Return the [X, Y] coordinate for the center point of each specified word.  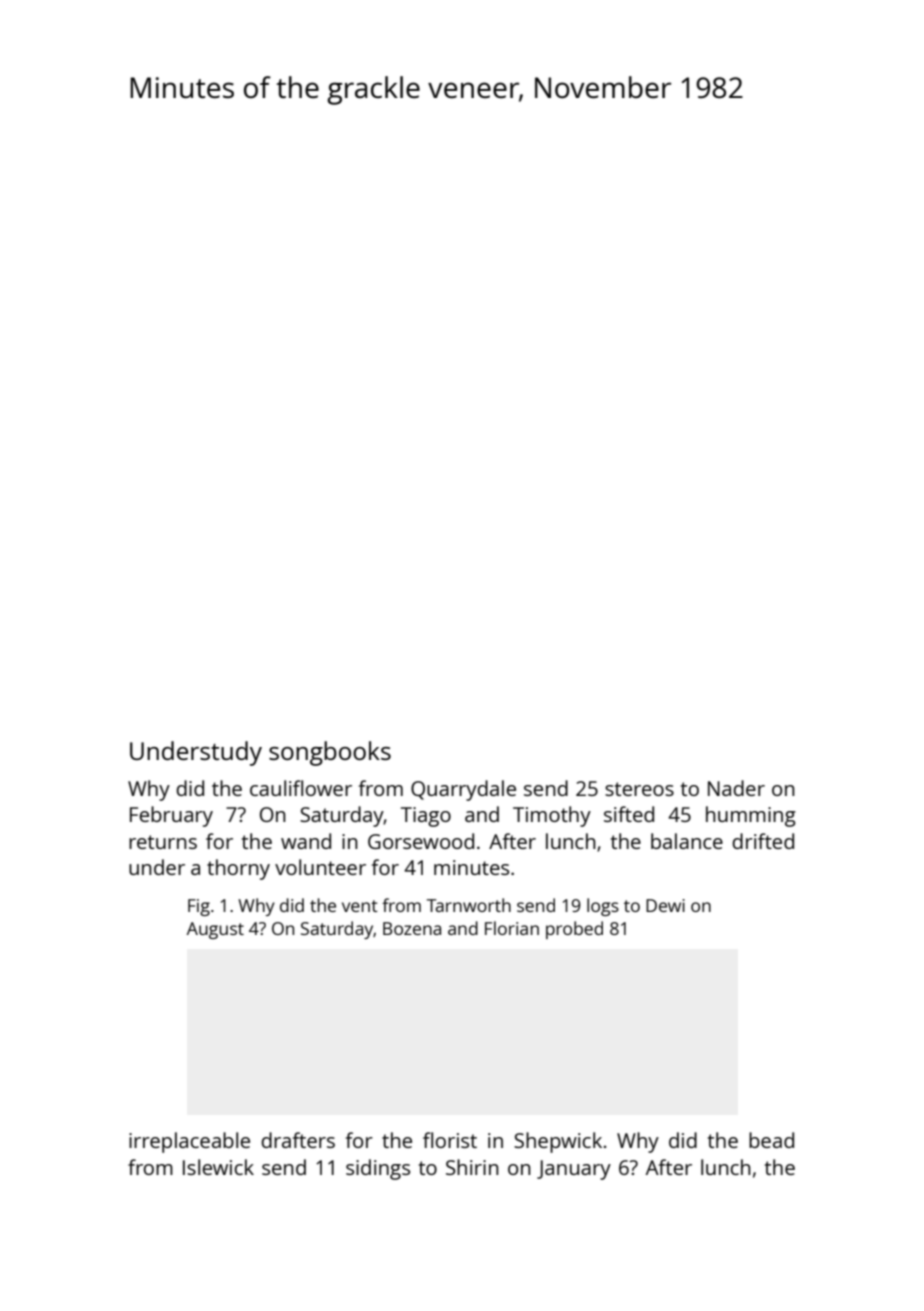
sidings [378, 1169]
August [215, 930]
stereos [639, 789]
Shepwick [558, 1142]
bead [771, 1140]
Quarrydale [463, 790]
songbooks [330, 753]
